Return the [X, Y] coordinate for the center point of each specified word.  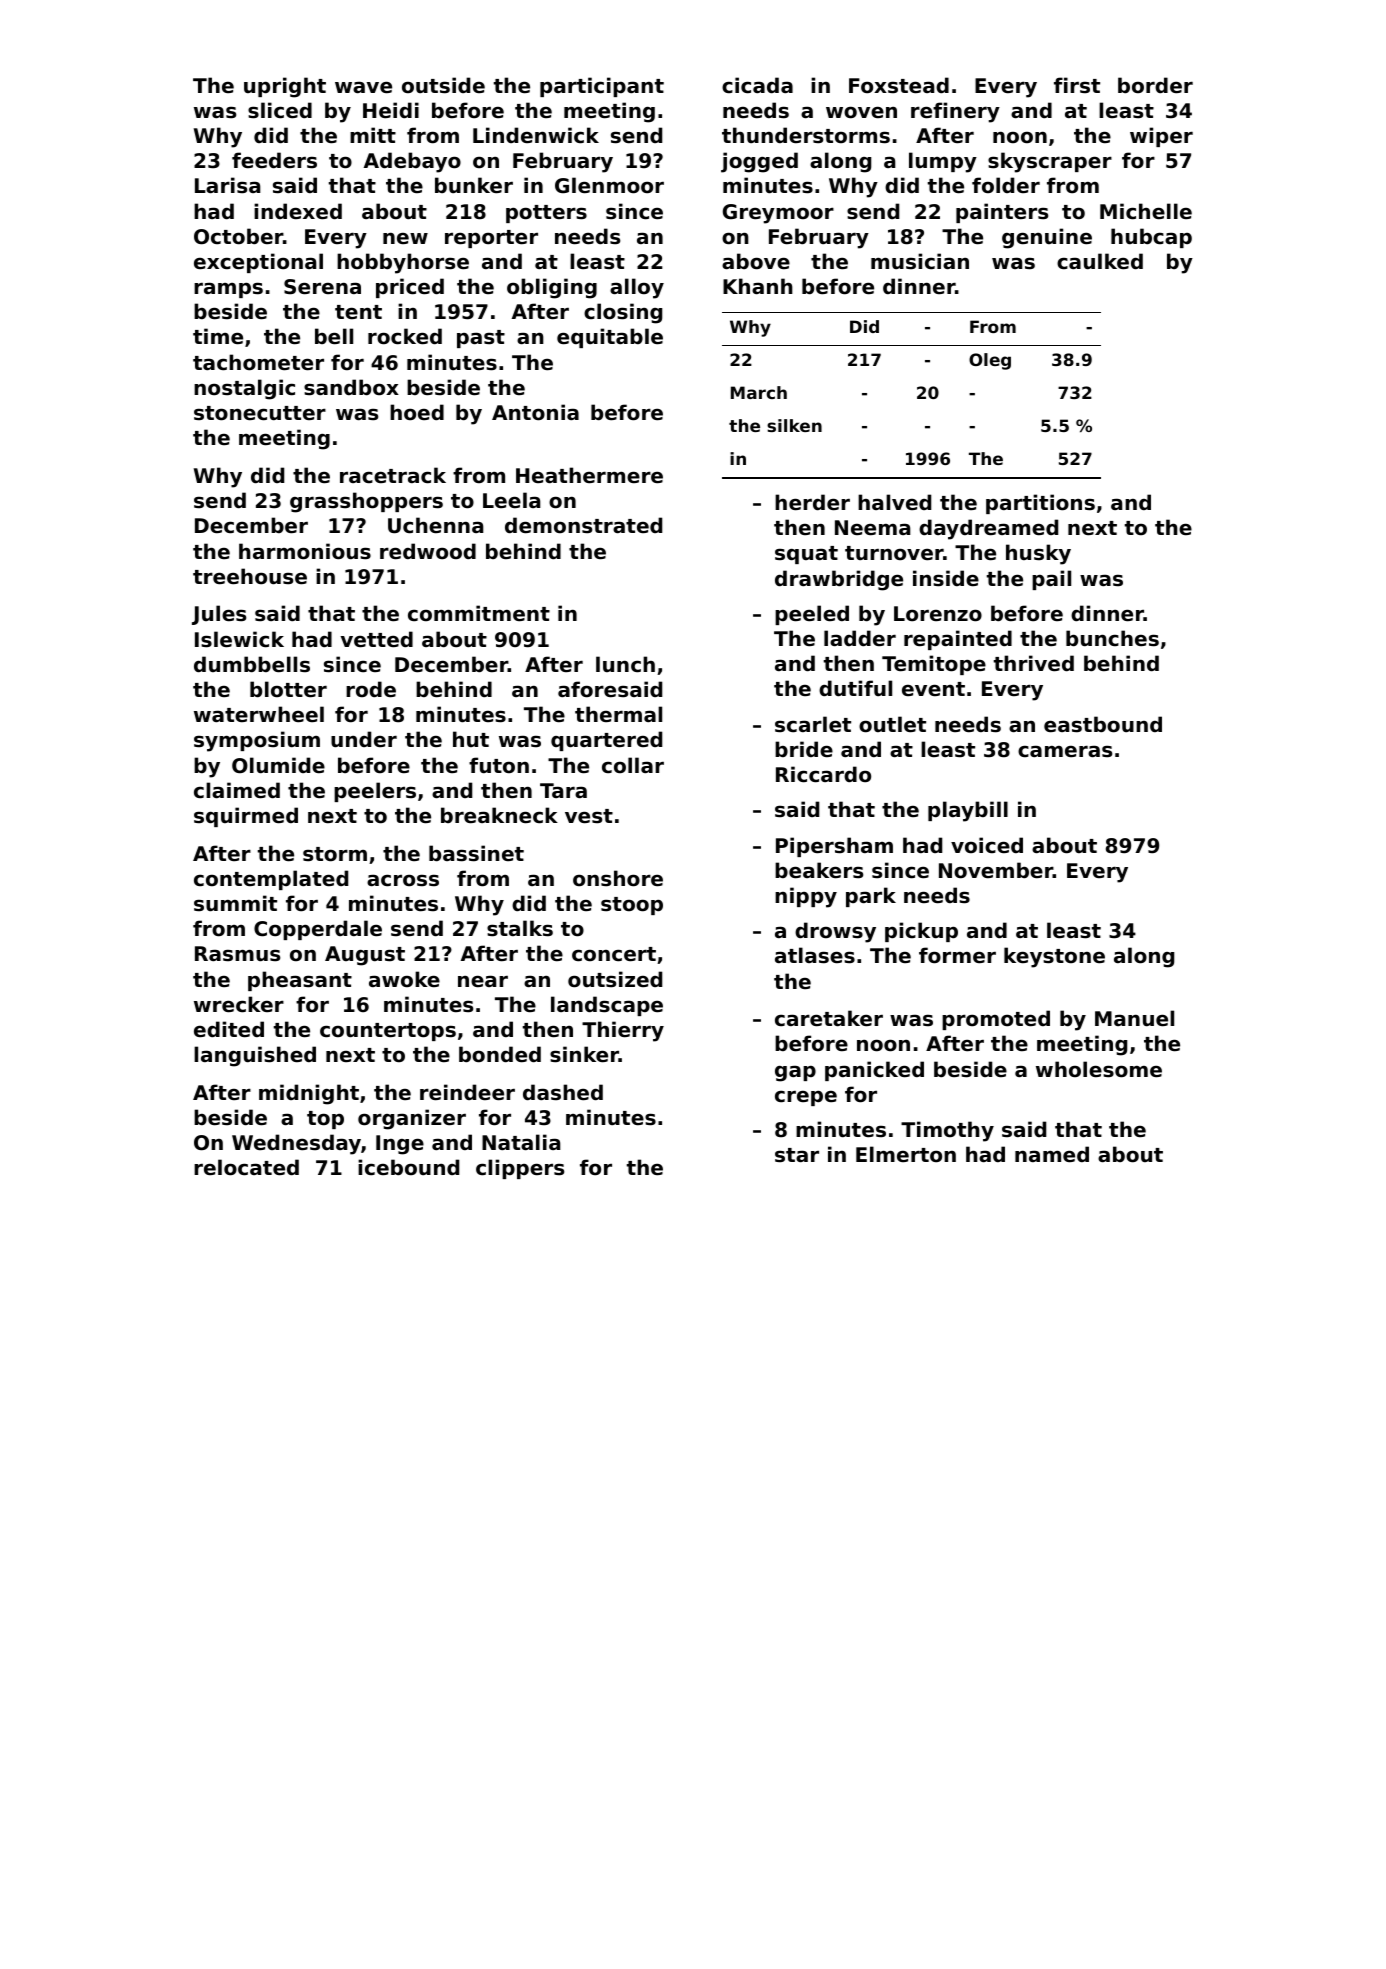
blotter [288, 689]
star [797, 1155]
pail [1051, 580]
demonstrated [583, 525]
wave [363, 87]
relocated [246, 1167]
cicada [757, 85]
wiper [1161, 137]
